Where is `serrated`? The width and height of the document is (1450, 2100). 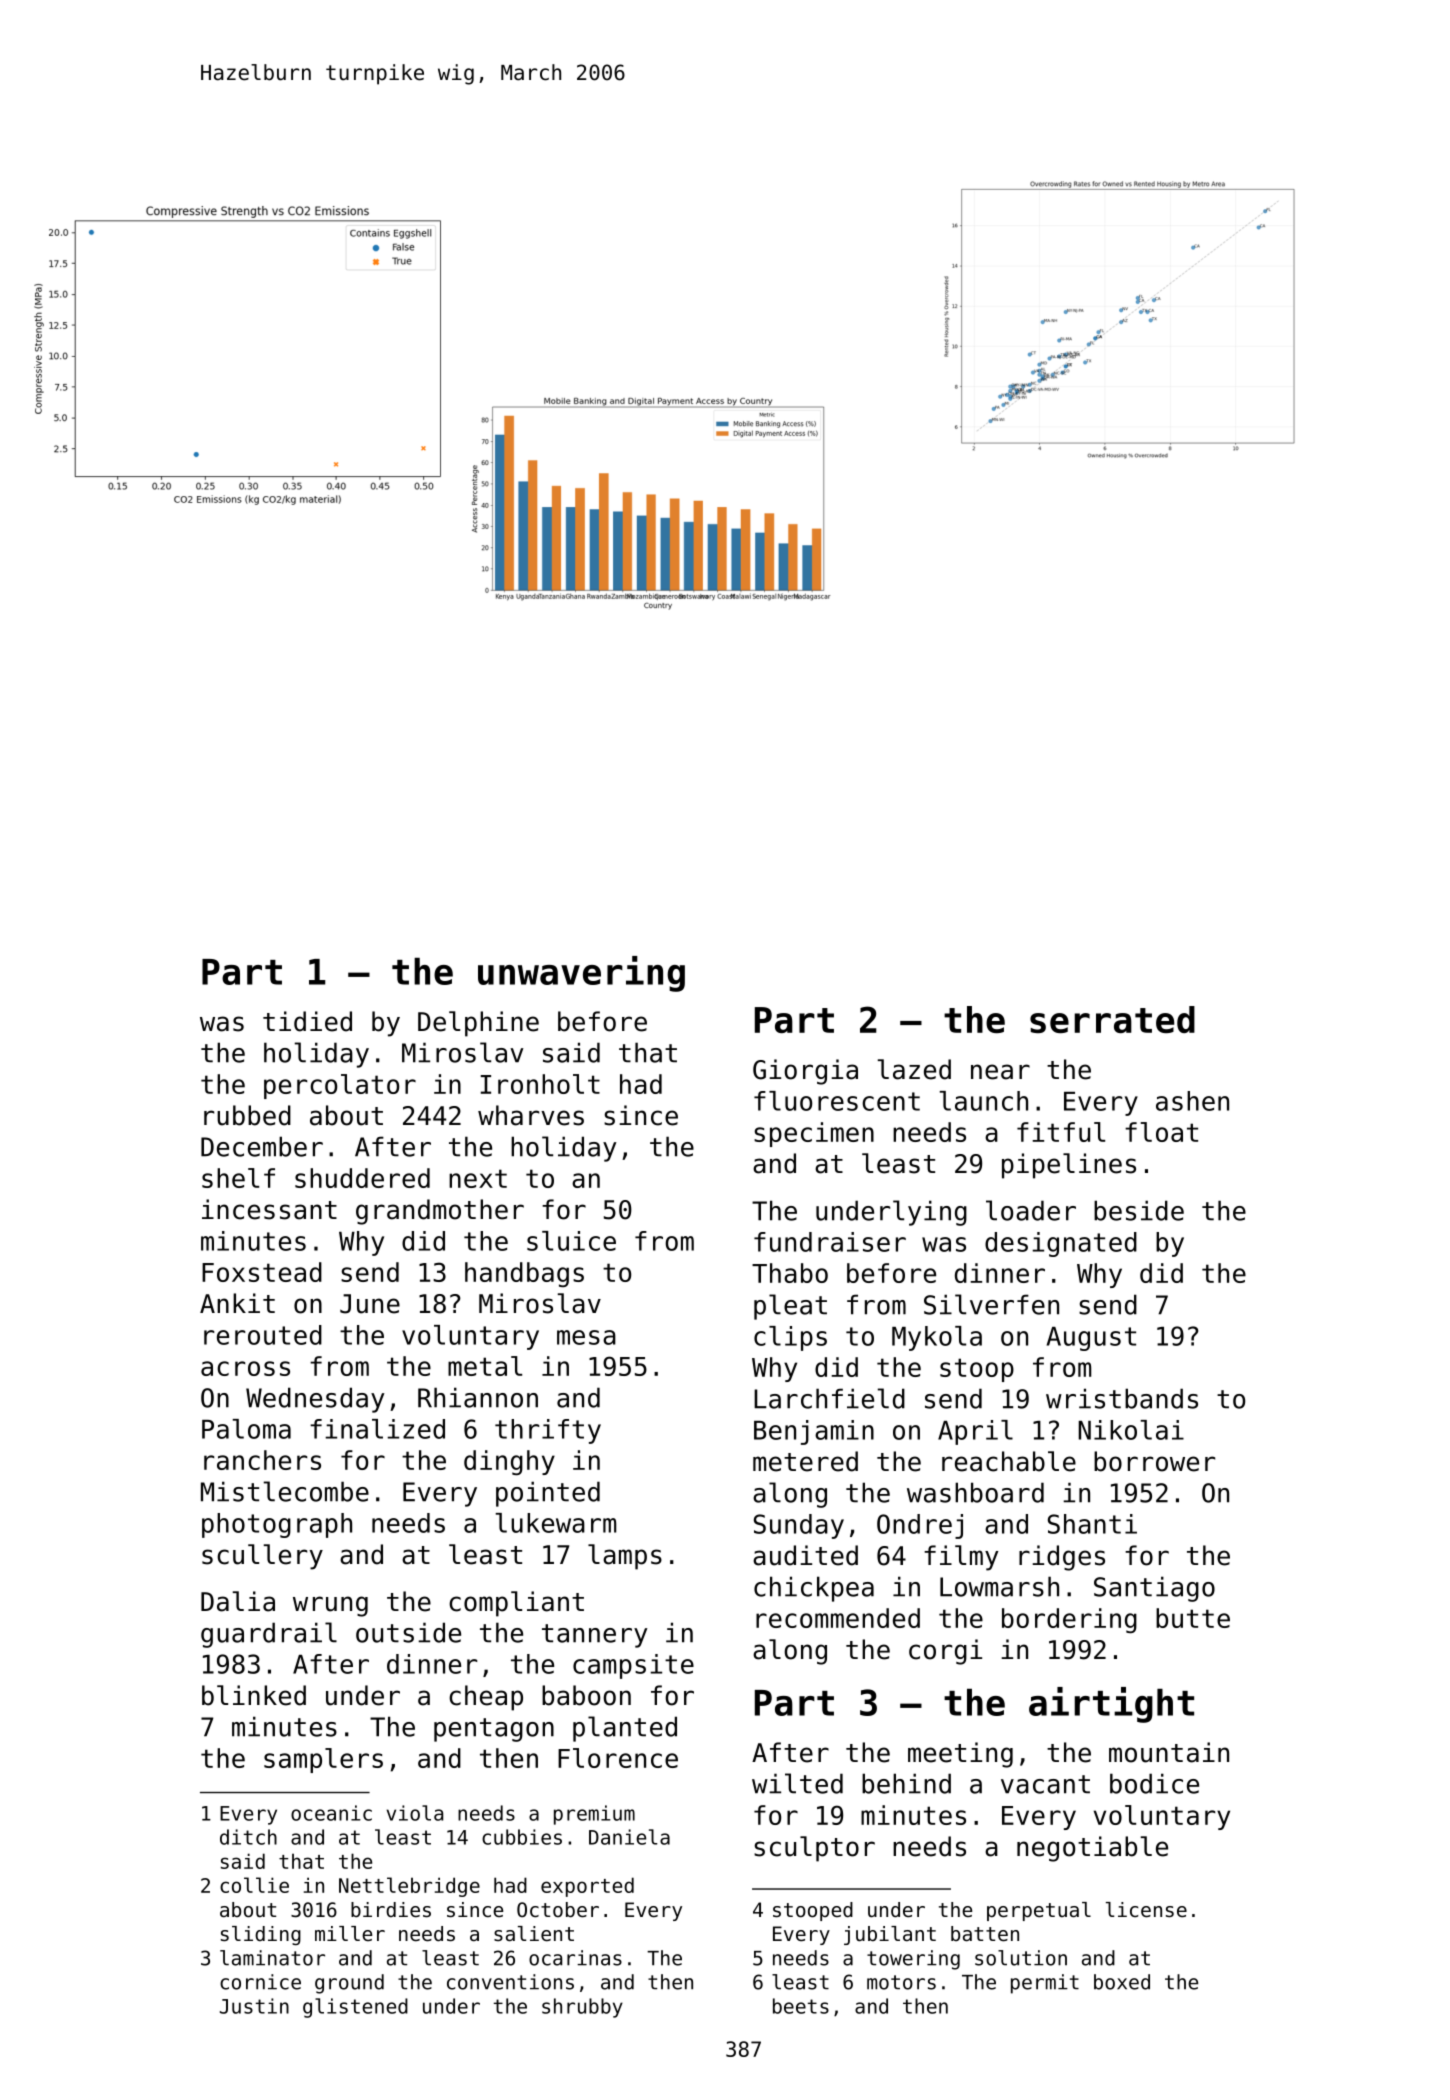 serrated is located at coordinates (1112, 1019).
